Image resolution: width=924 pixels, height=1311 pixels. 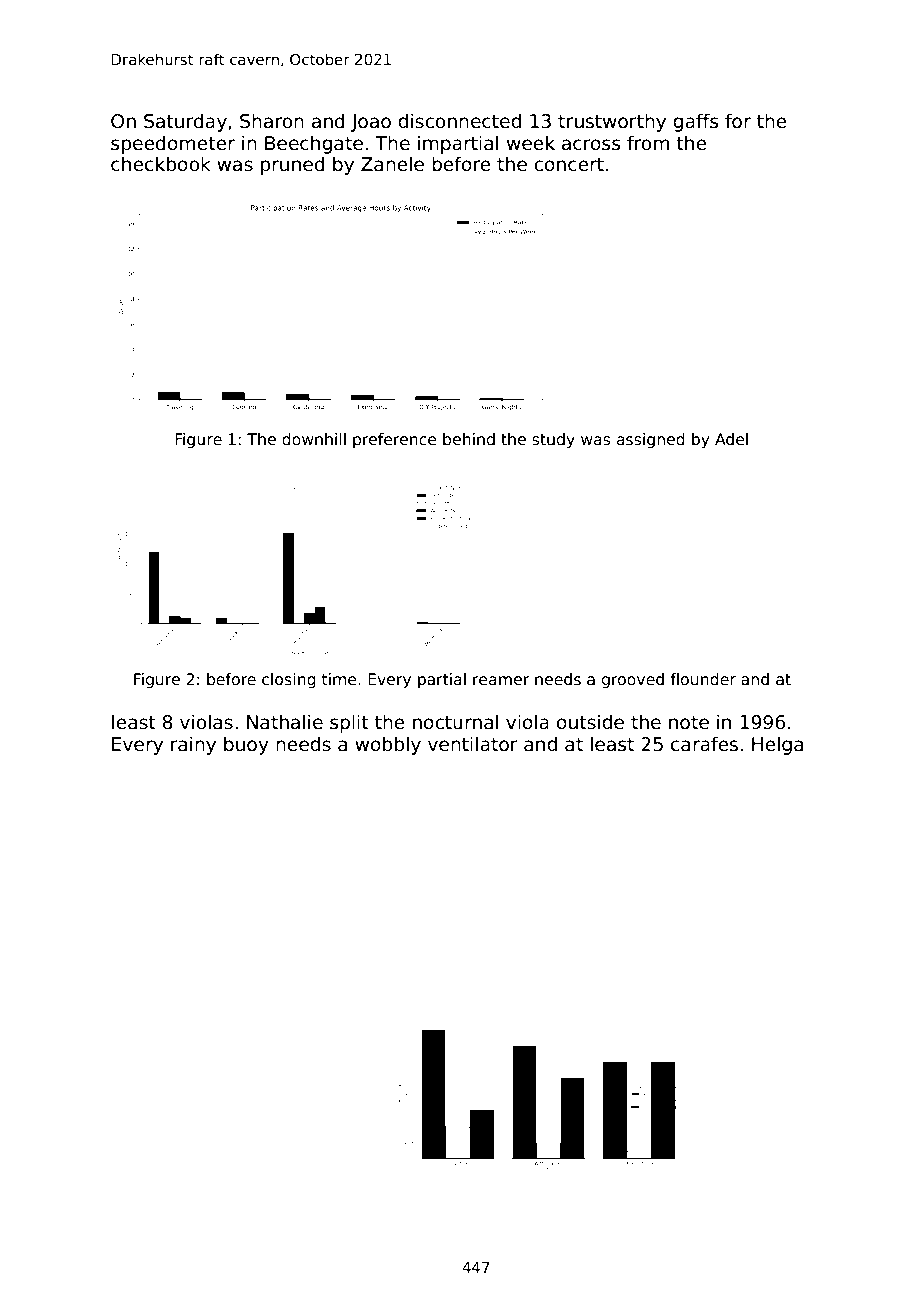 What do you see at coordinates (289, 680) in the document?
I see `closing` at bounding box center [289, 680].
